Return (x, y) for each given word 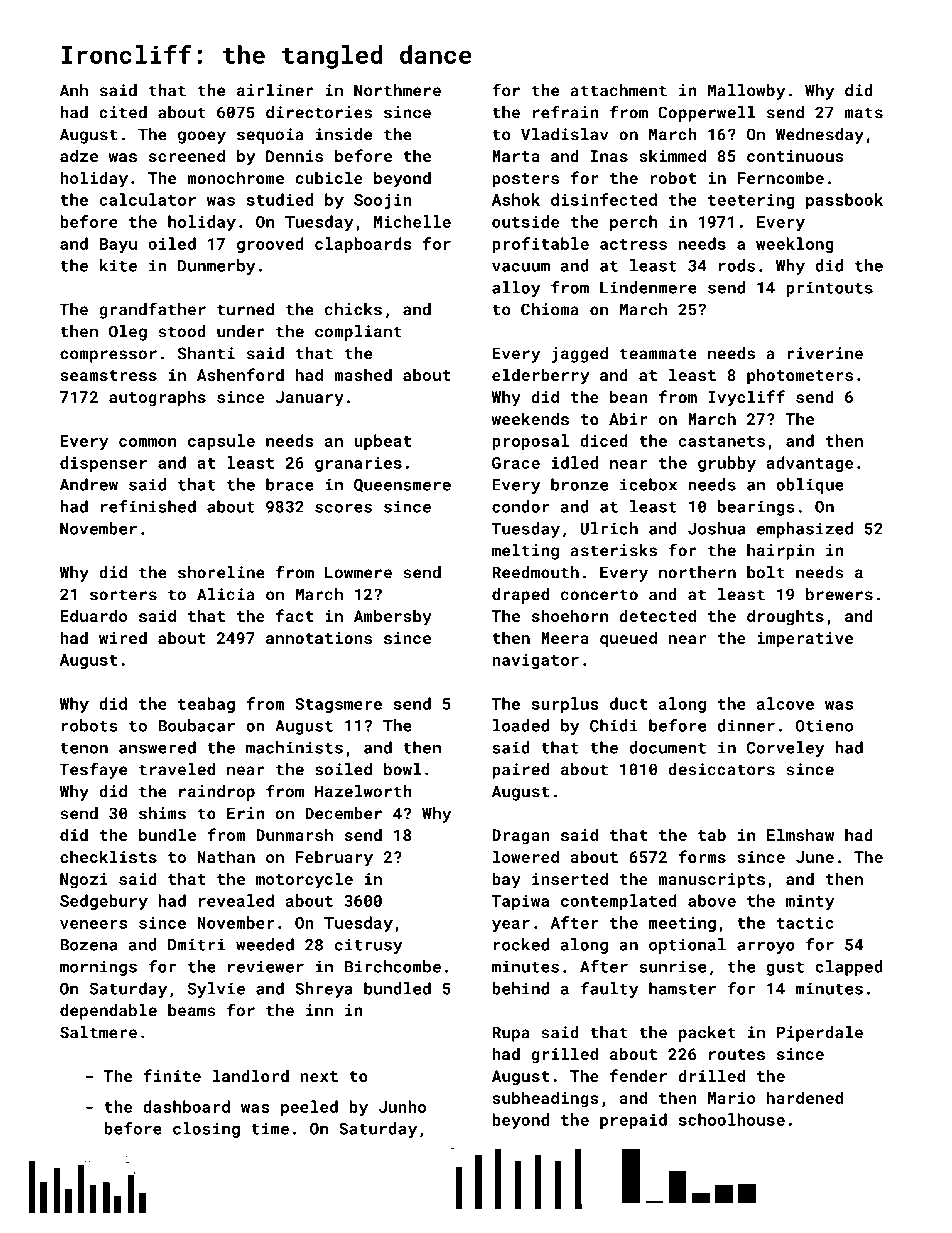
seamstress (108, 375)
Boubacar (196, 725)
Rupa (511, 1034)
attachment (618, 90)
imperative (805, 640)
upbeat (382, 442)
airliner (275, 90)
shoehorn (570, 615)
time (270, 1128)
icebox (648, 484)
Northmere (397, 90)
